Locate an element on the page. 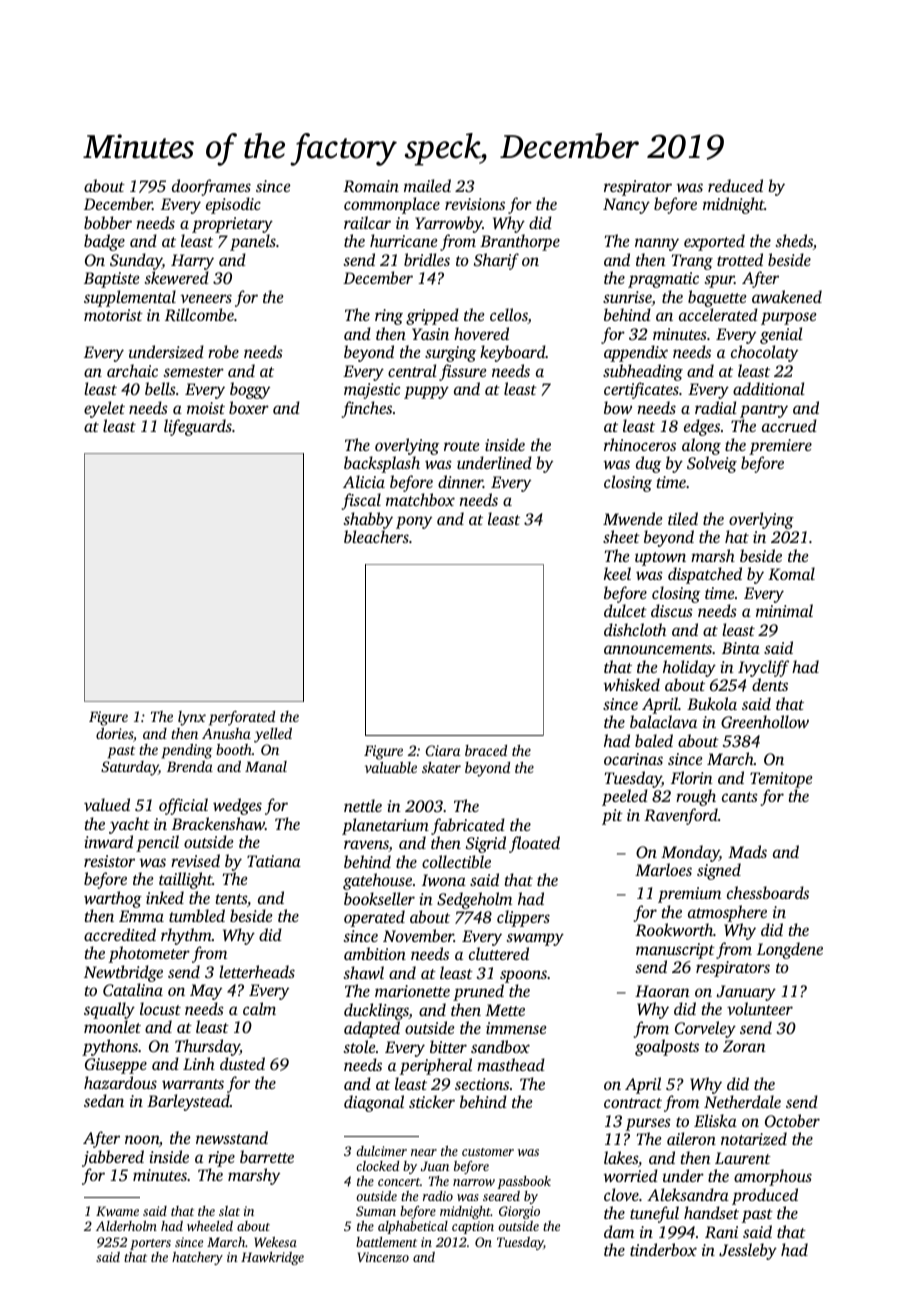 The image size is (908, 1316). Branthorpe is located at coordinates (520, 242).
